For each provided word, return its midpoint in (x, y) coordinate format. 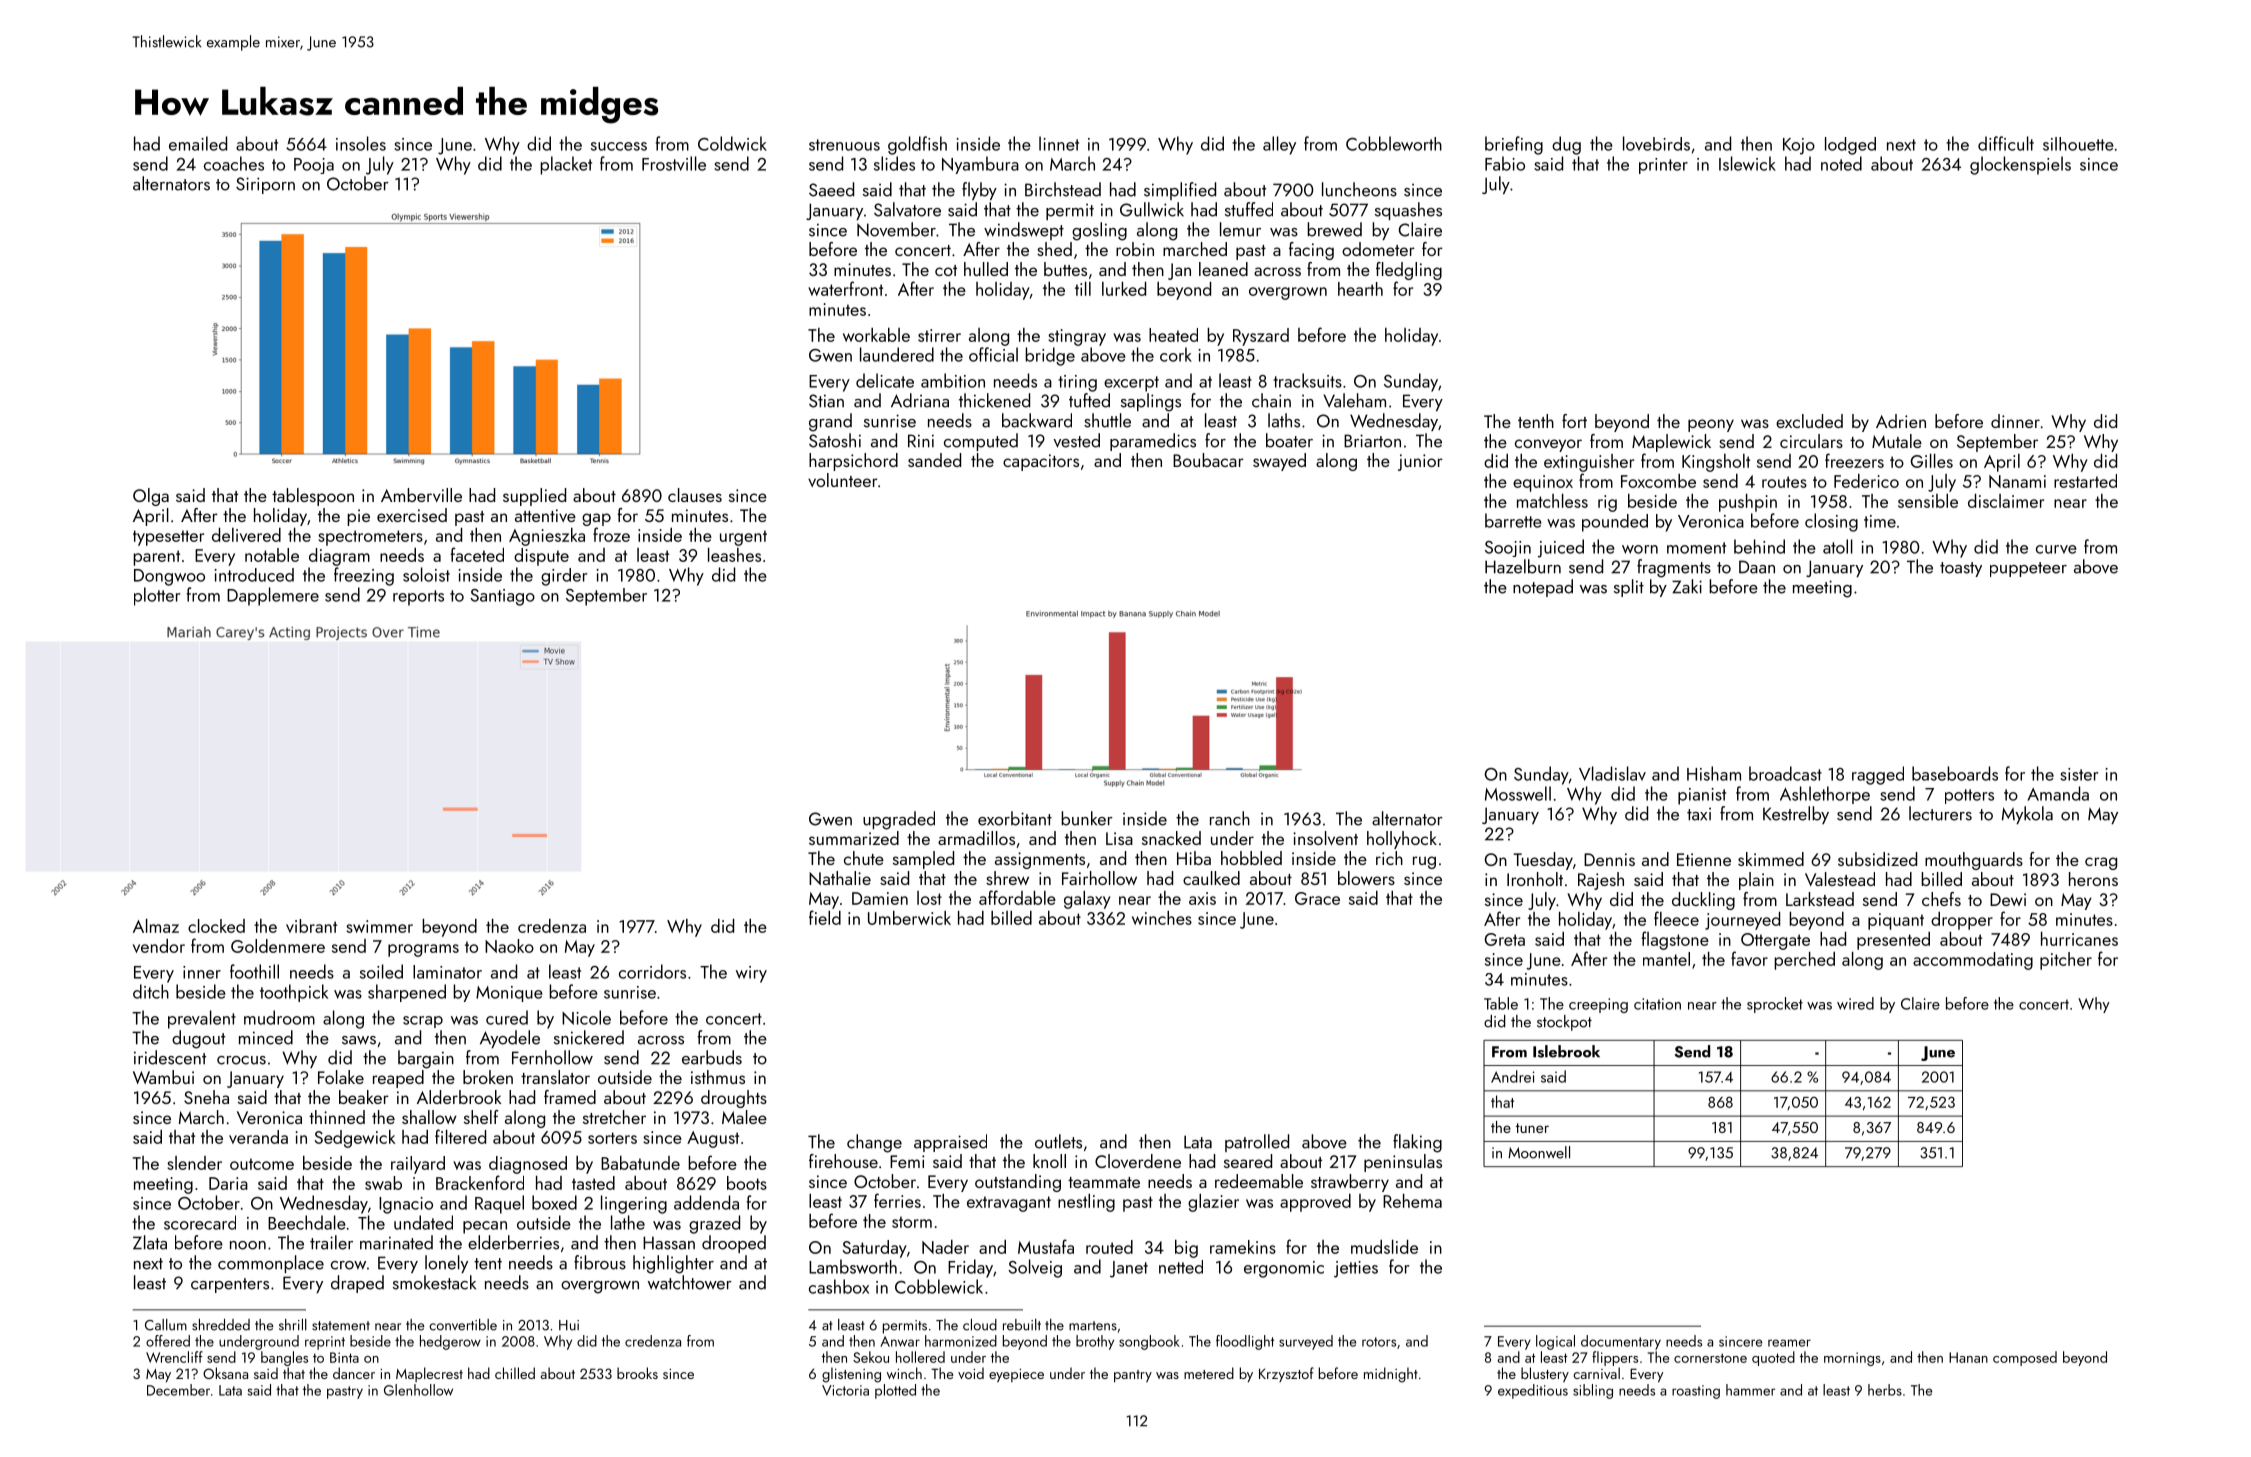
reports (418, 598)
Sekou (871, 1357)
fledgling (1409, 271)
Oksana (225, 1373)
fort (1574, 421)
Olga (151, 497)
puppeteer (2028, 569)
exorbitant (1015, 818)
